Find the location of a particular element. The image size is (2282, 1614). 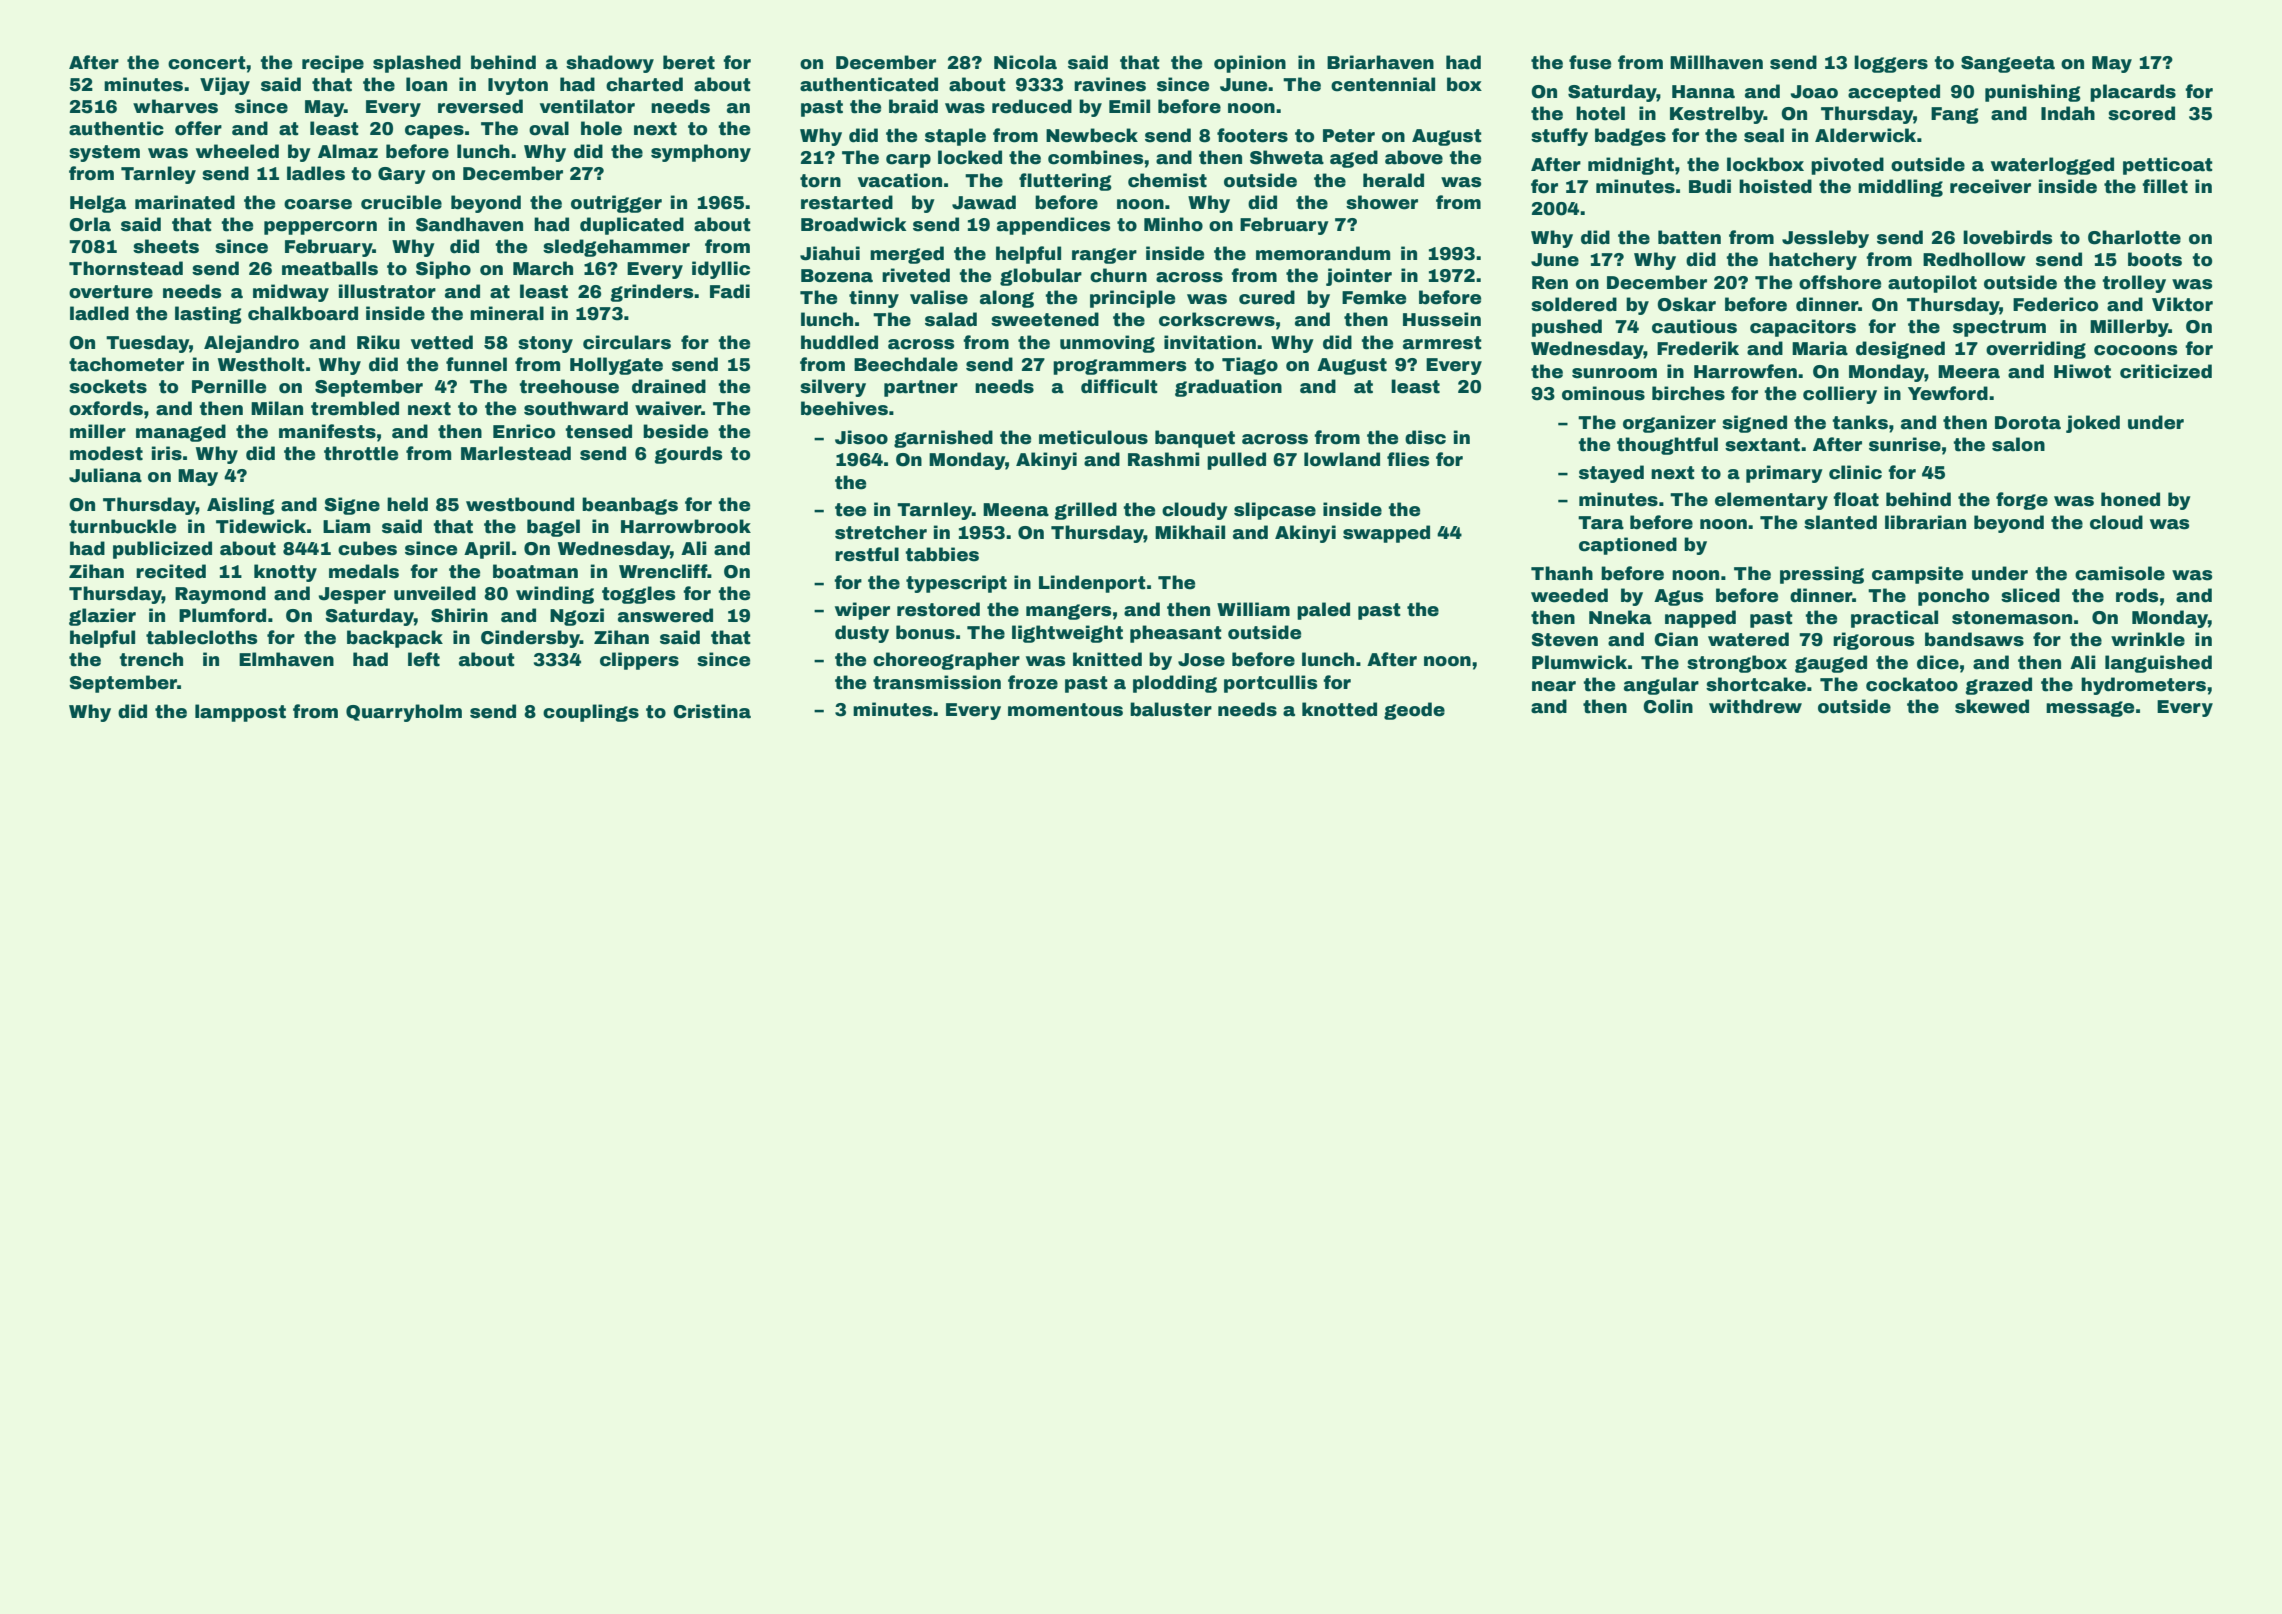

languished is located at coordinates (2158, 664).
